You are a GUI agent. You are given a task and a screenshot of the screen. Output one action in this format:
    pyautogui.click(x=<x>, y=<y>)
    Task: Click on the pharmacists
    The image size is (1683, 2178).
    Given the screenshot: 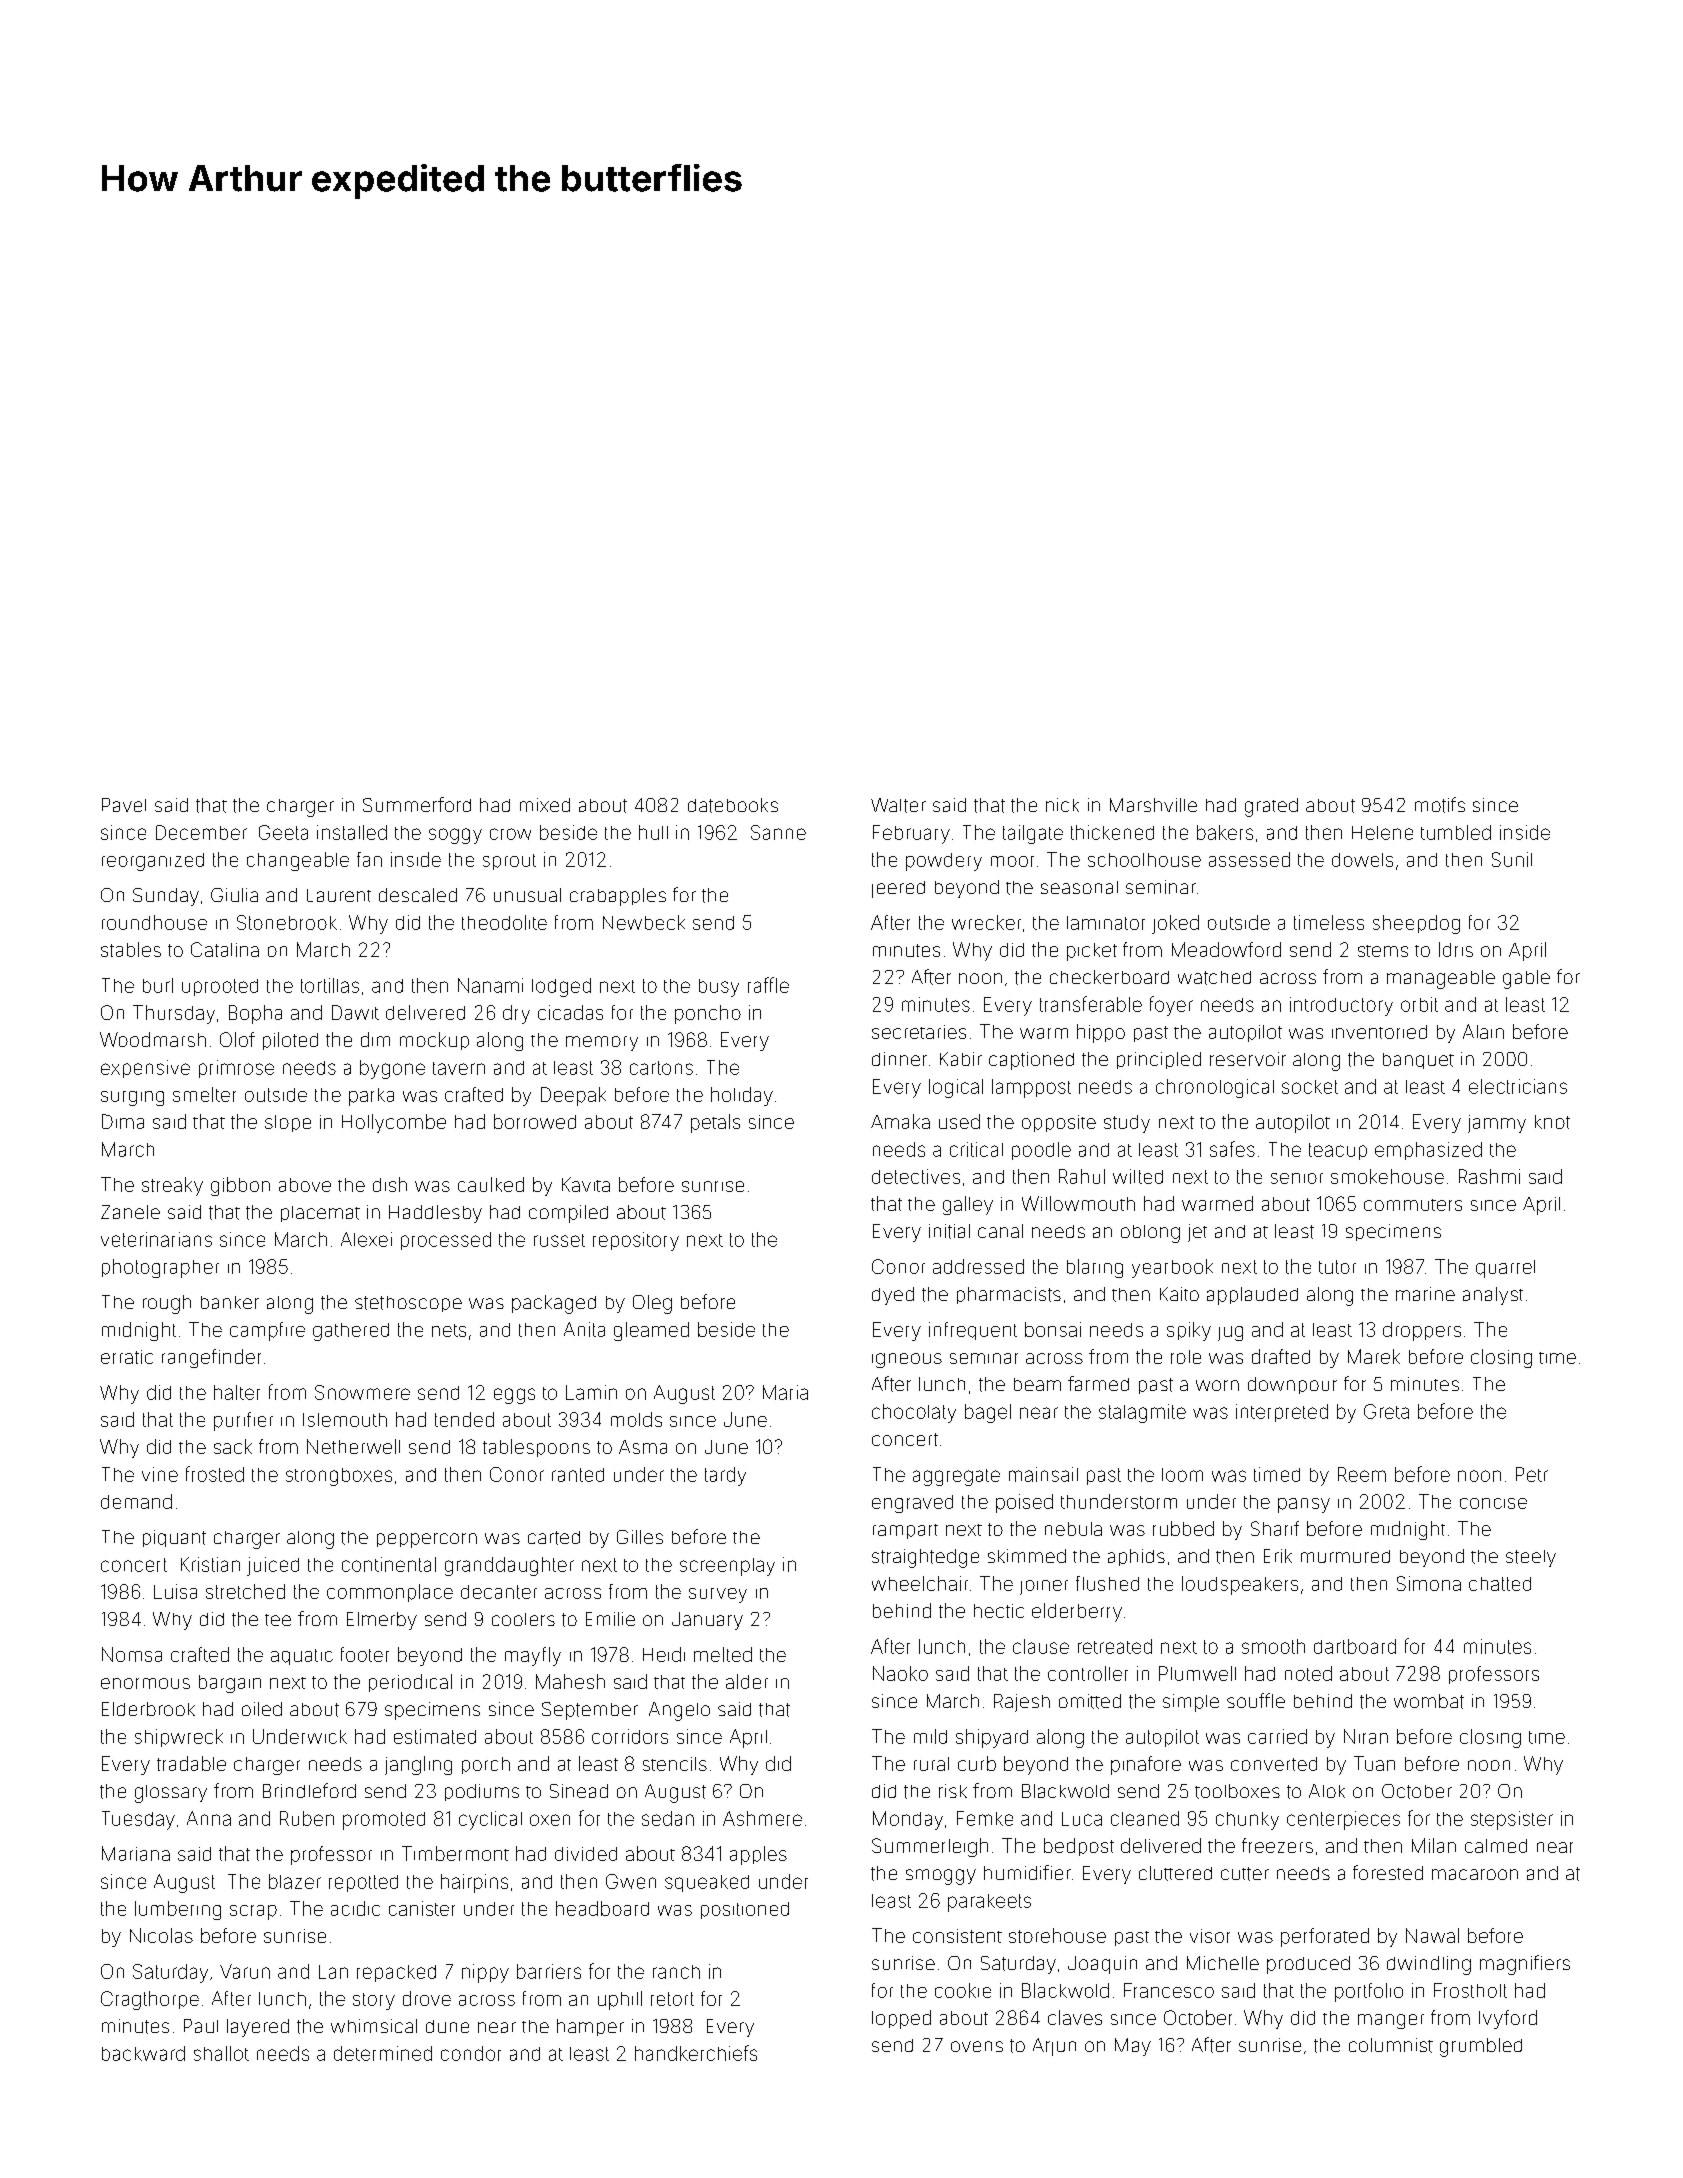 What is the action you would take?
    pyautogui.click(x=1009, y=1295)
